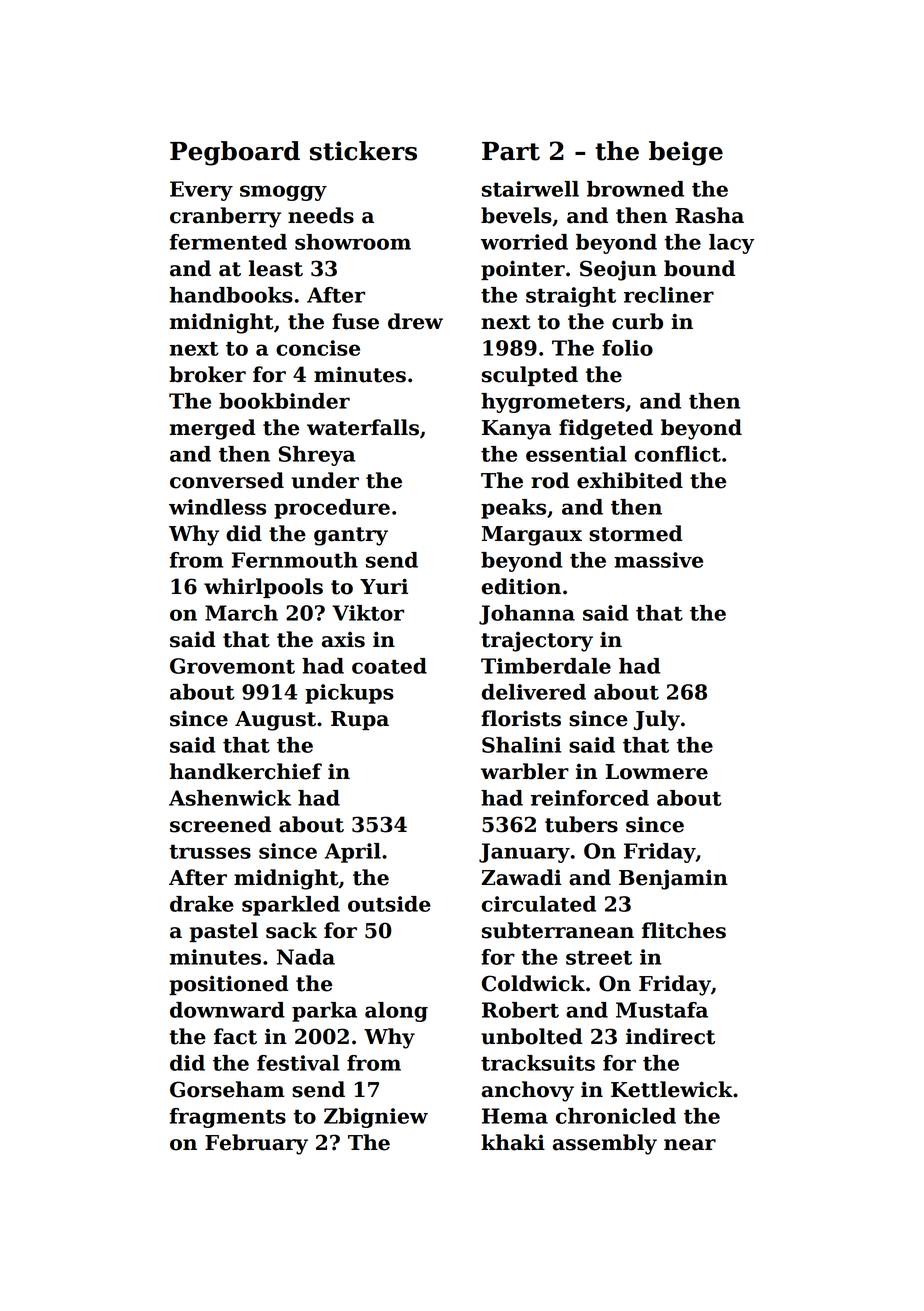  I want to click on rod, so click(550, 480).
